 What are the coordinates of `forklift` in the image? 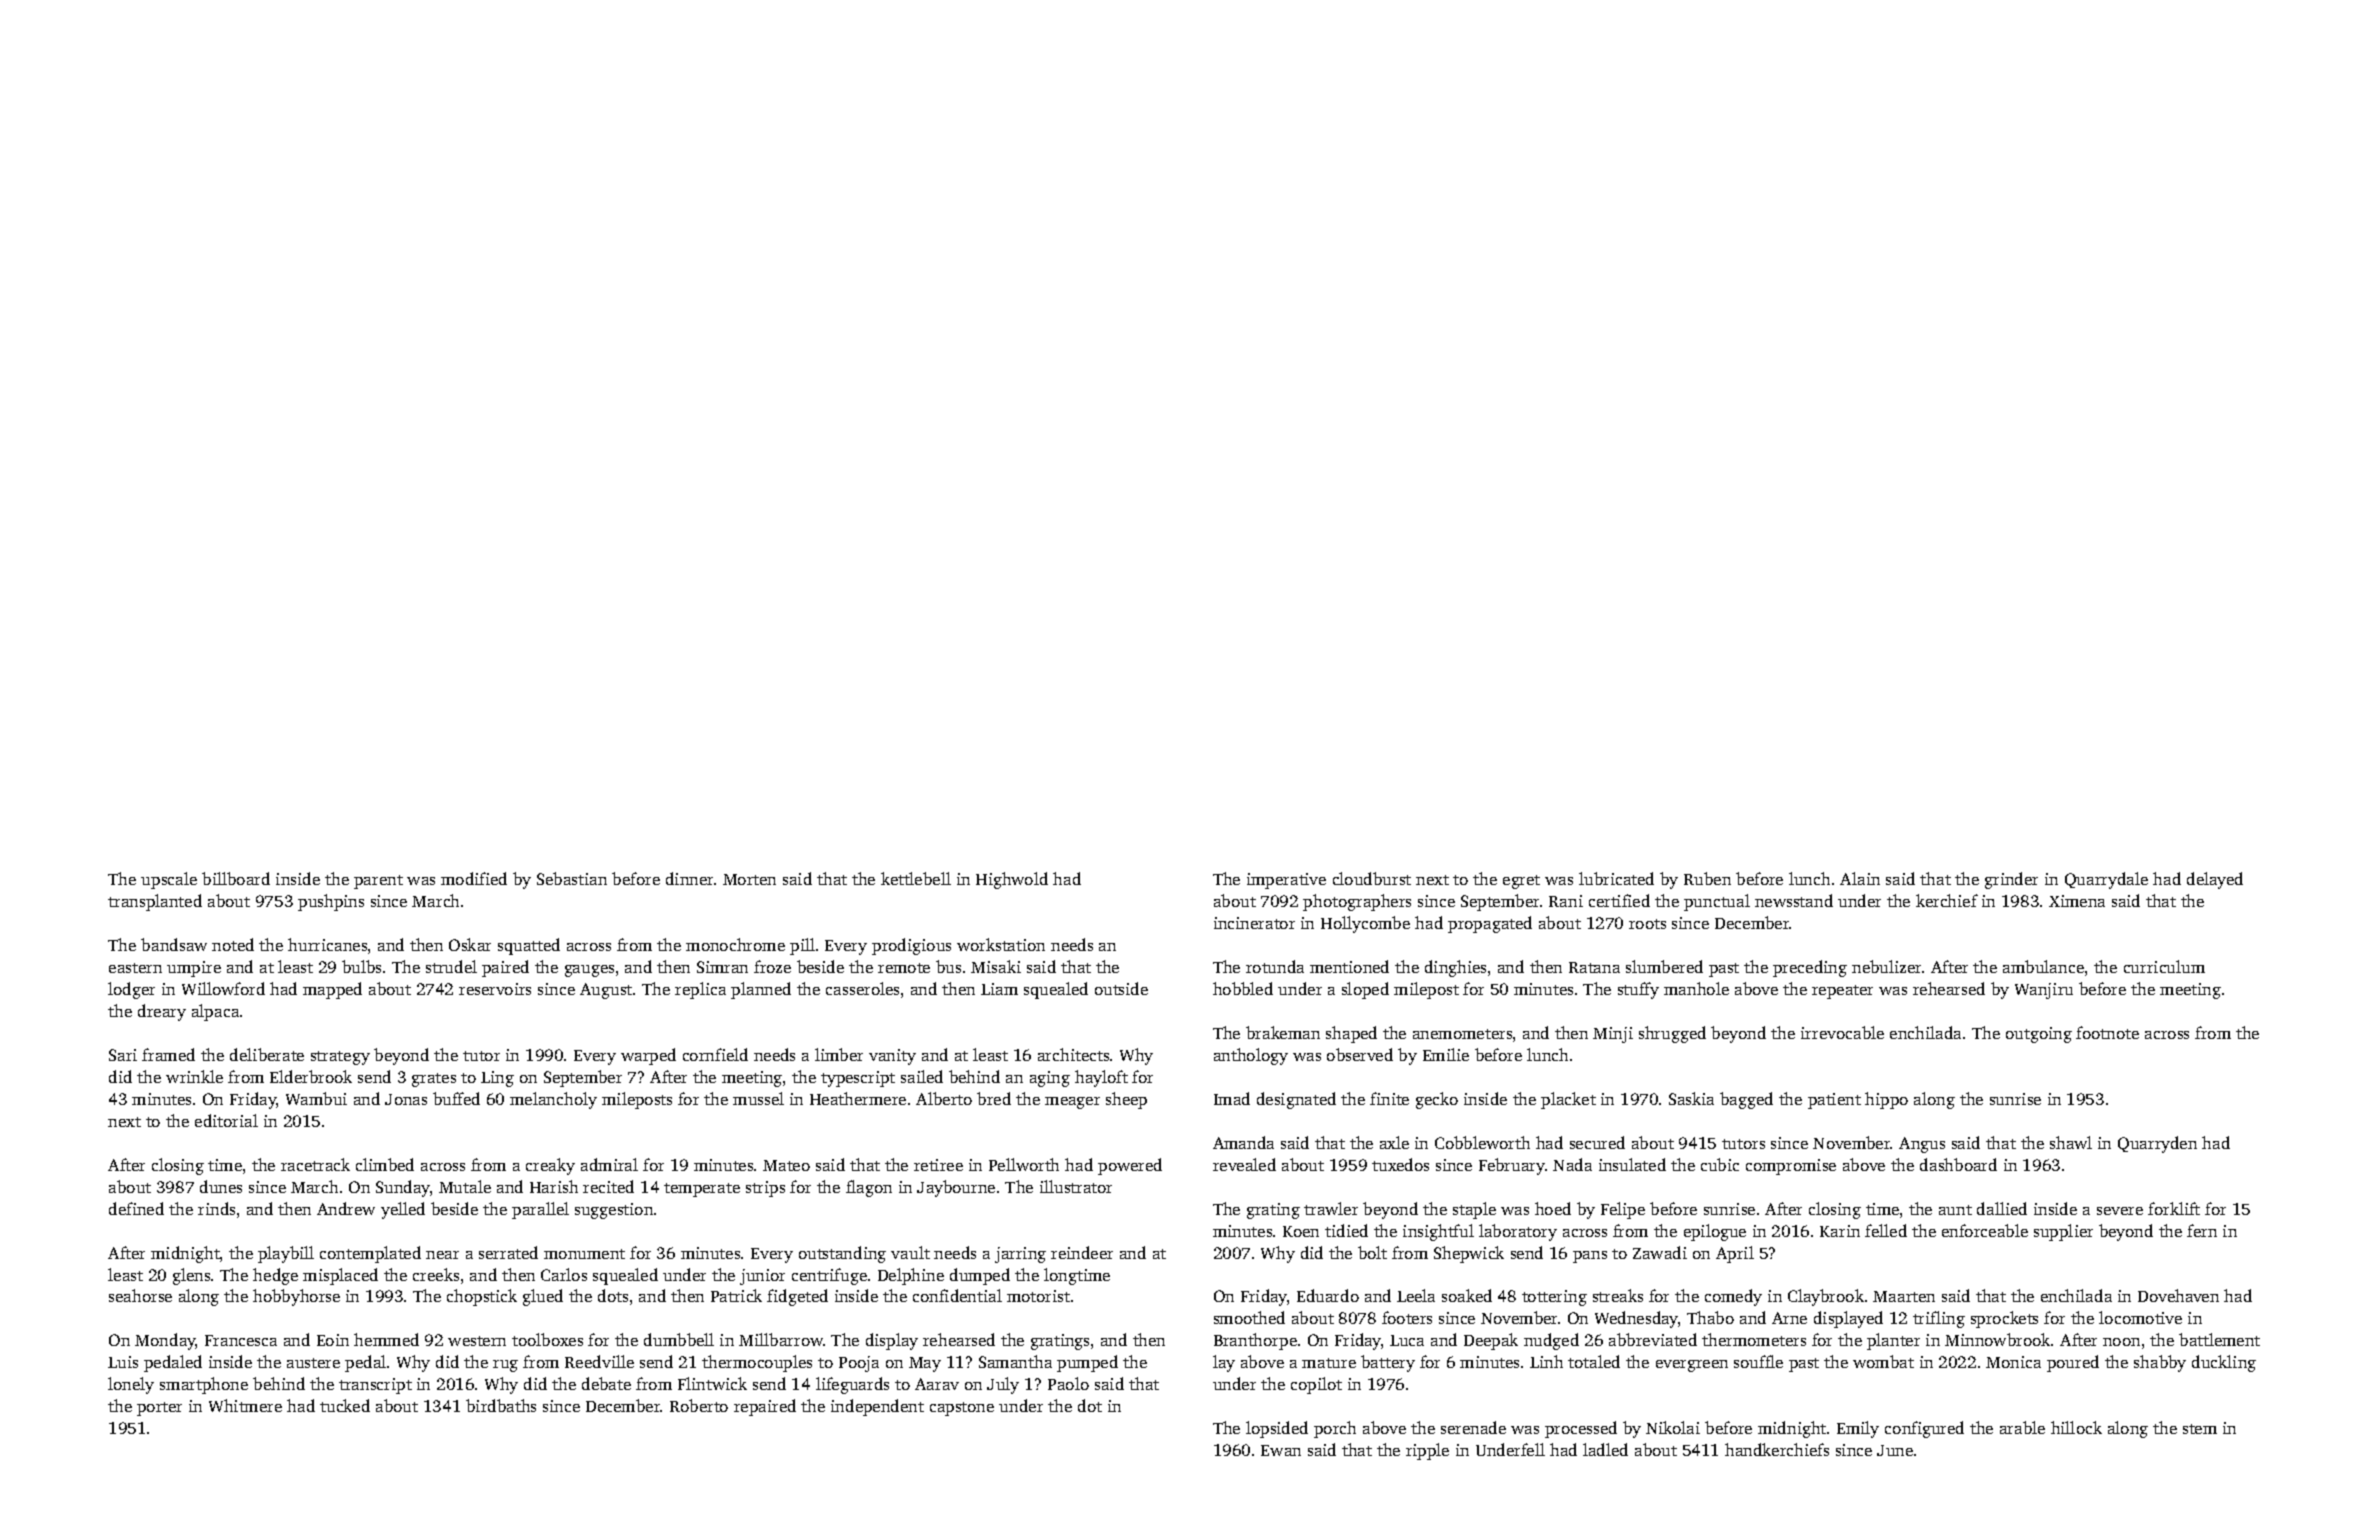 It's located at (2174, 1208).
